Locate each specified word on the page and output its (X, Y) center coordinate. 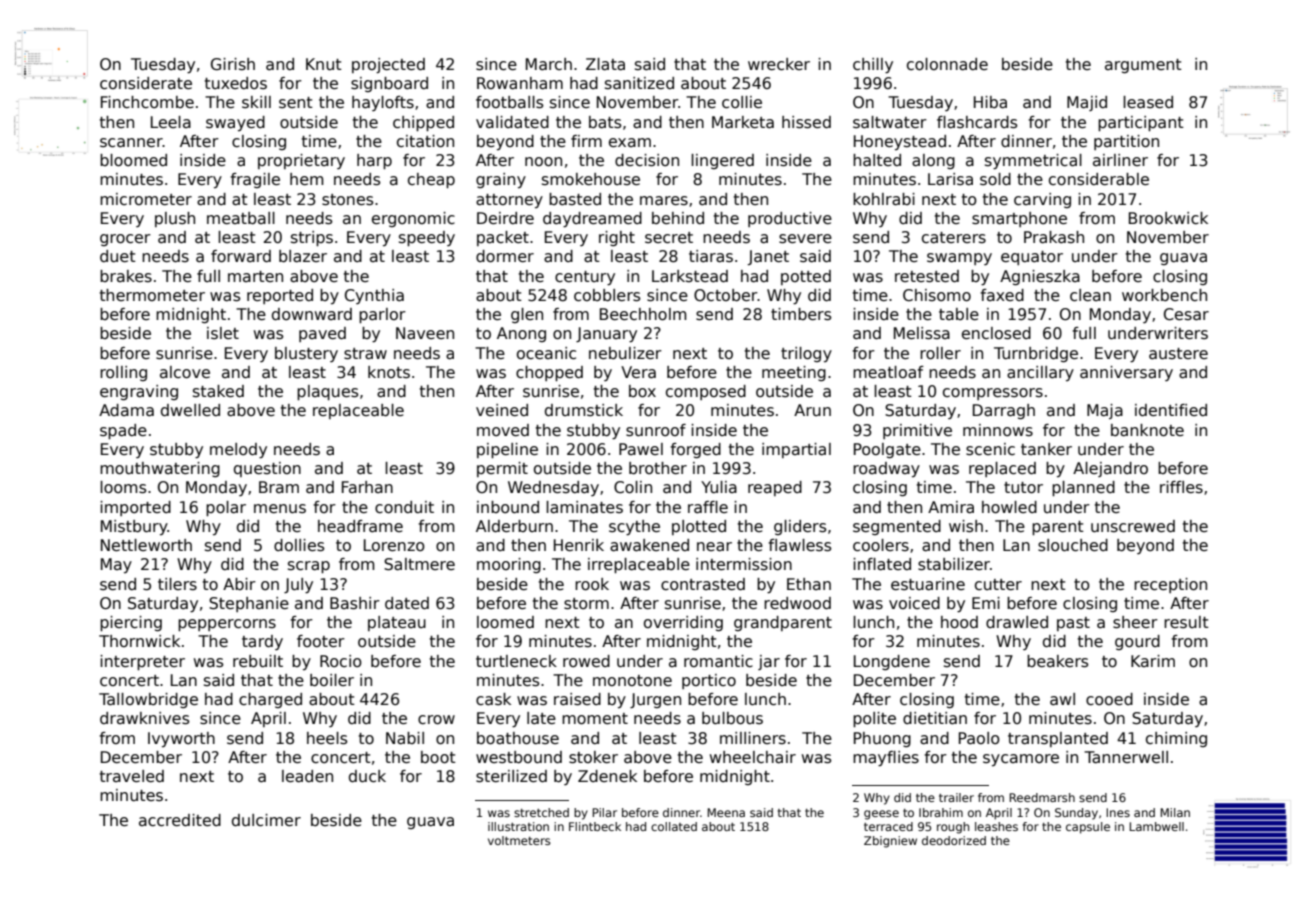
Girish (233, 64)
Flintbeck (595, 826)
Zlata (605, 64)
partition (1126, 142)
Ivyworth (181, 739)
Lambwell (1156, 826)
